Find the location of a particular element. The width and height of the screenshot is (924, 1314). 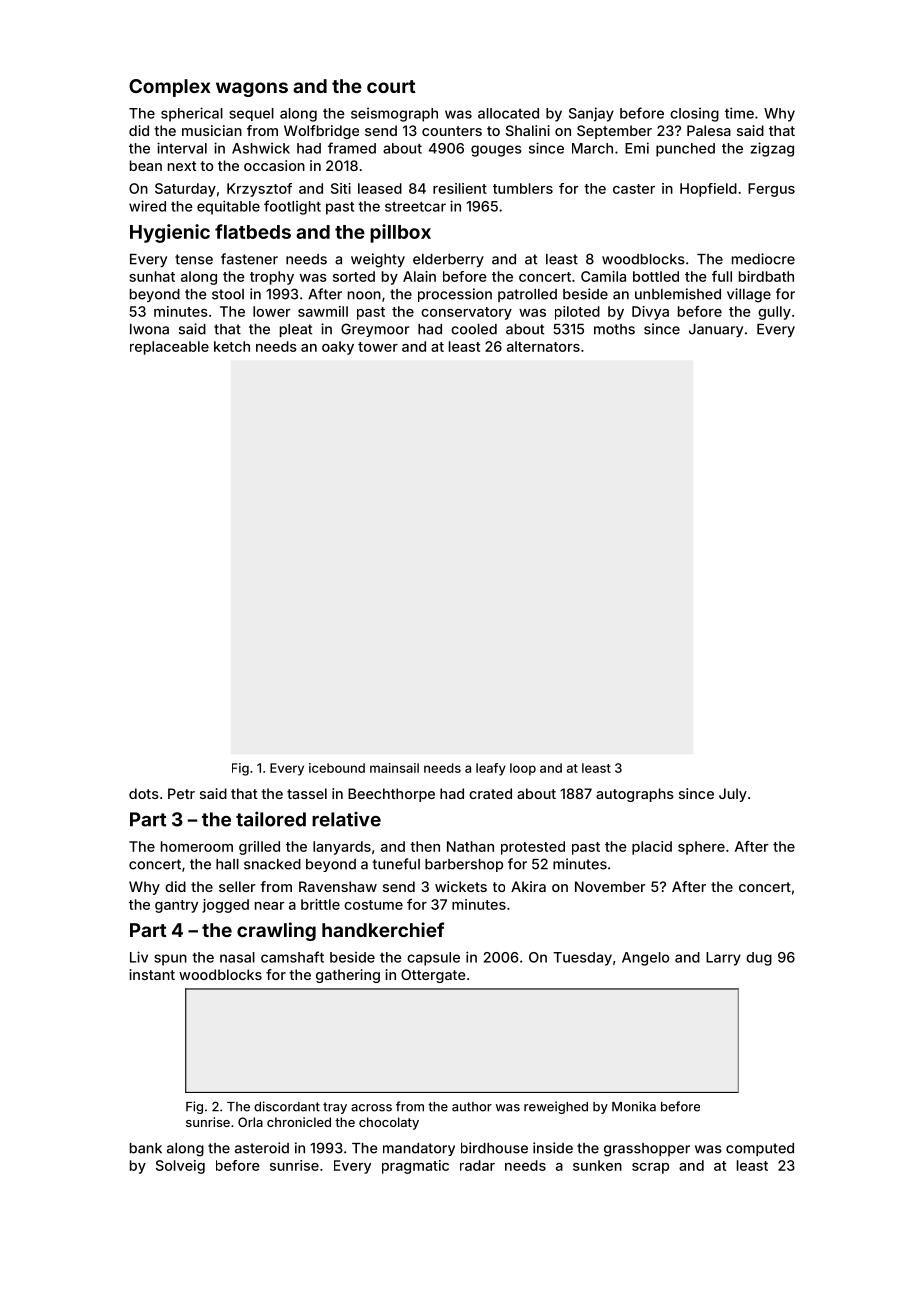

Solveig is located at coordinates (180, 1167).
